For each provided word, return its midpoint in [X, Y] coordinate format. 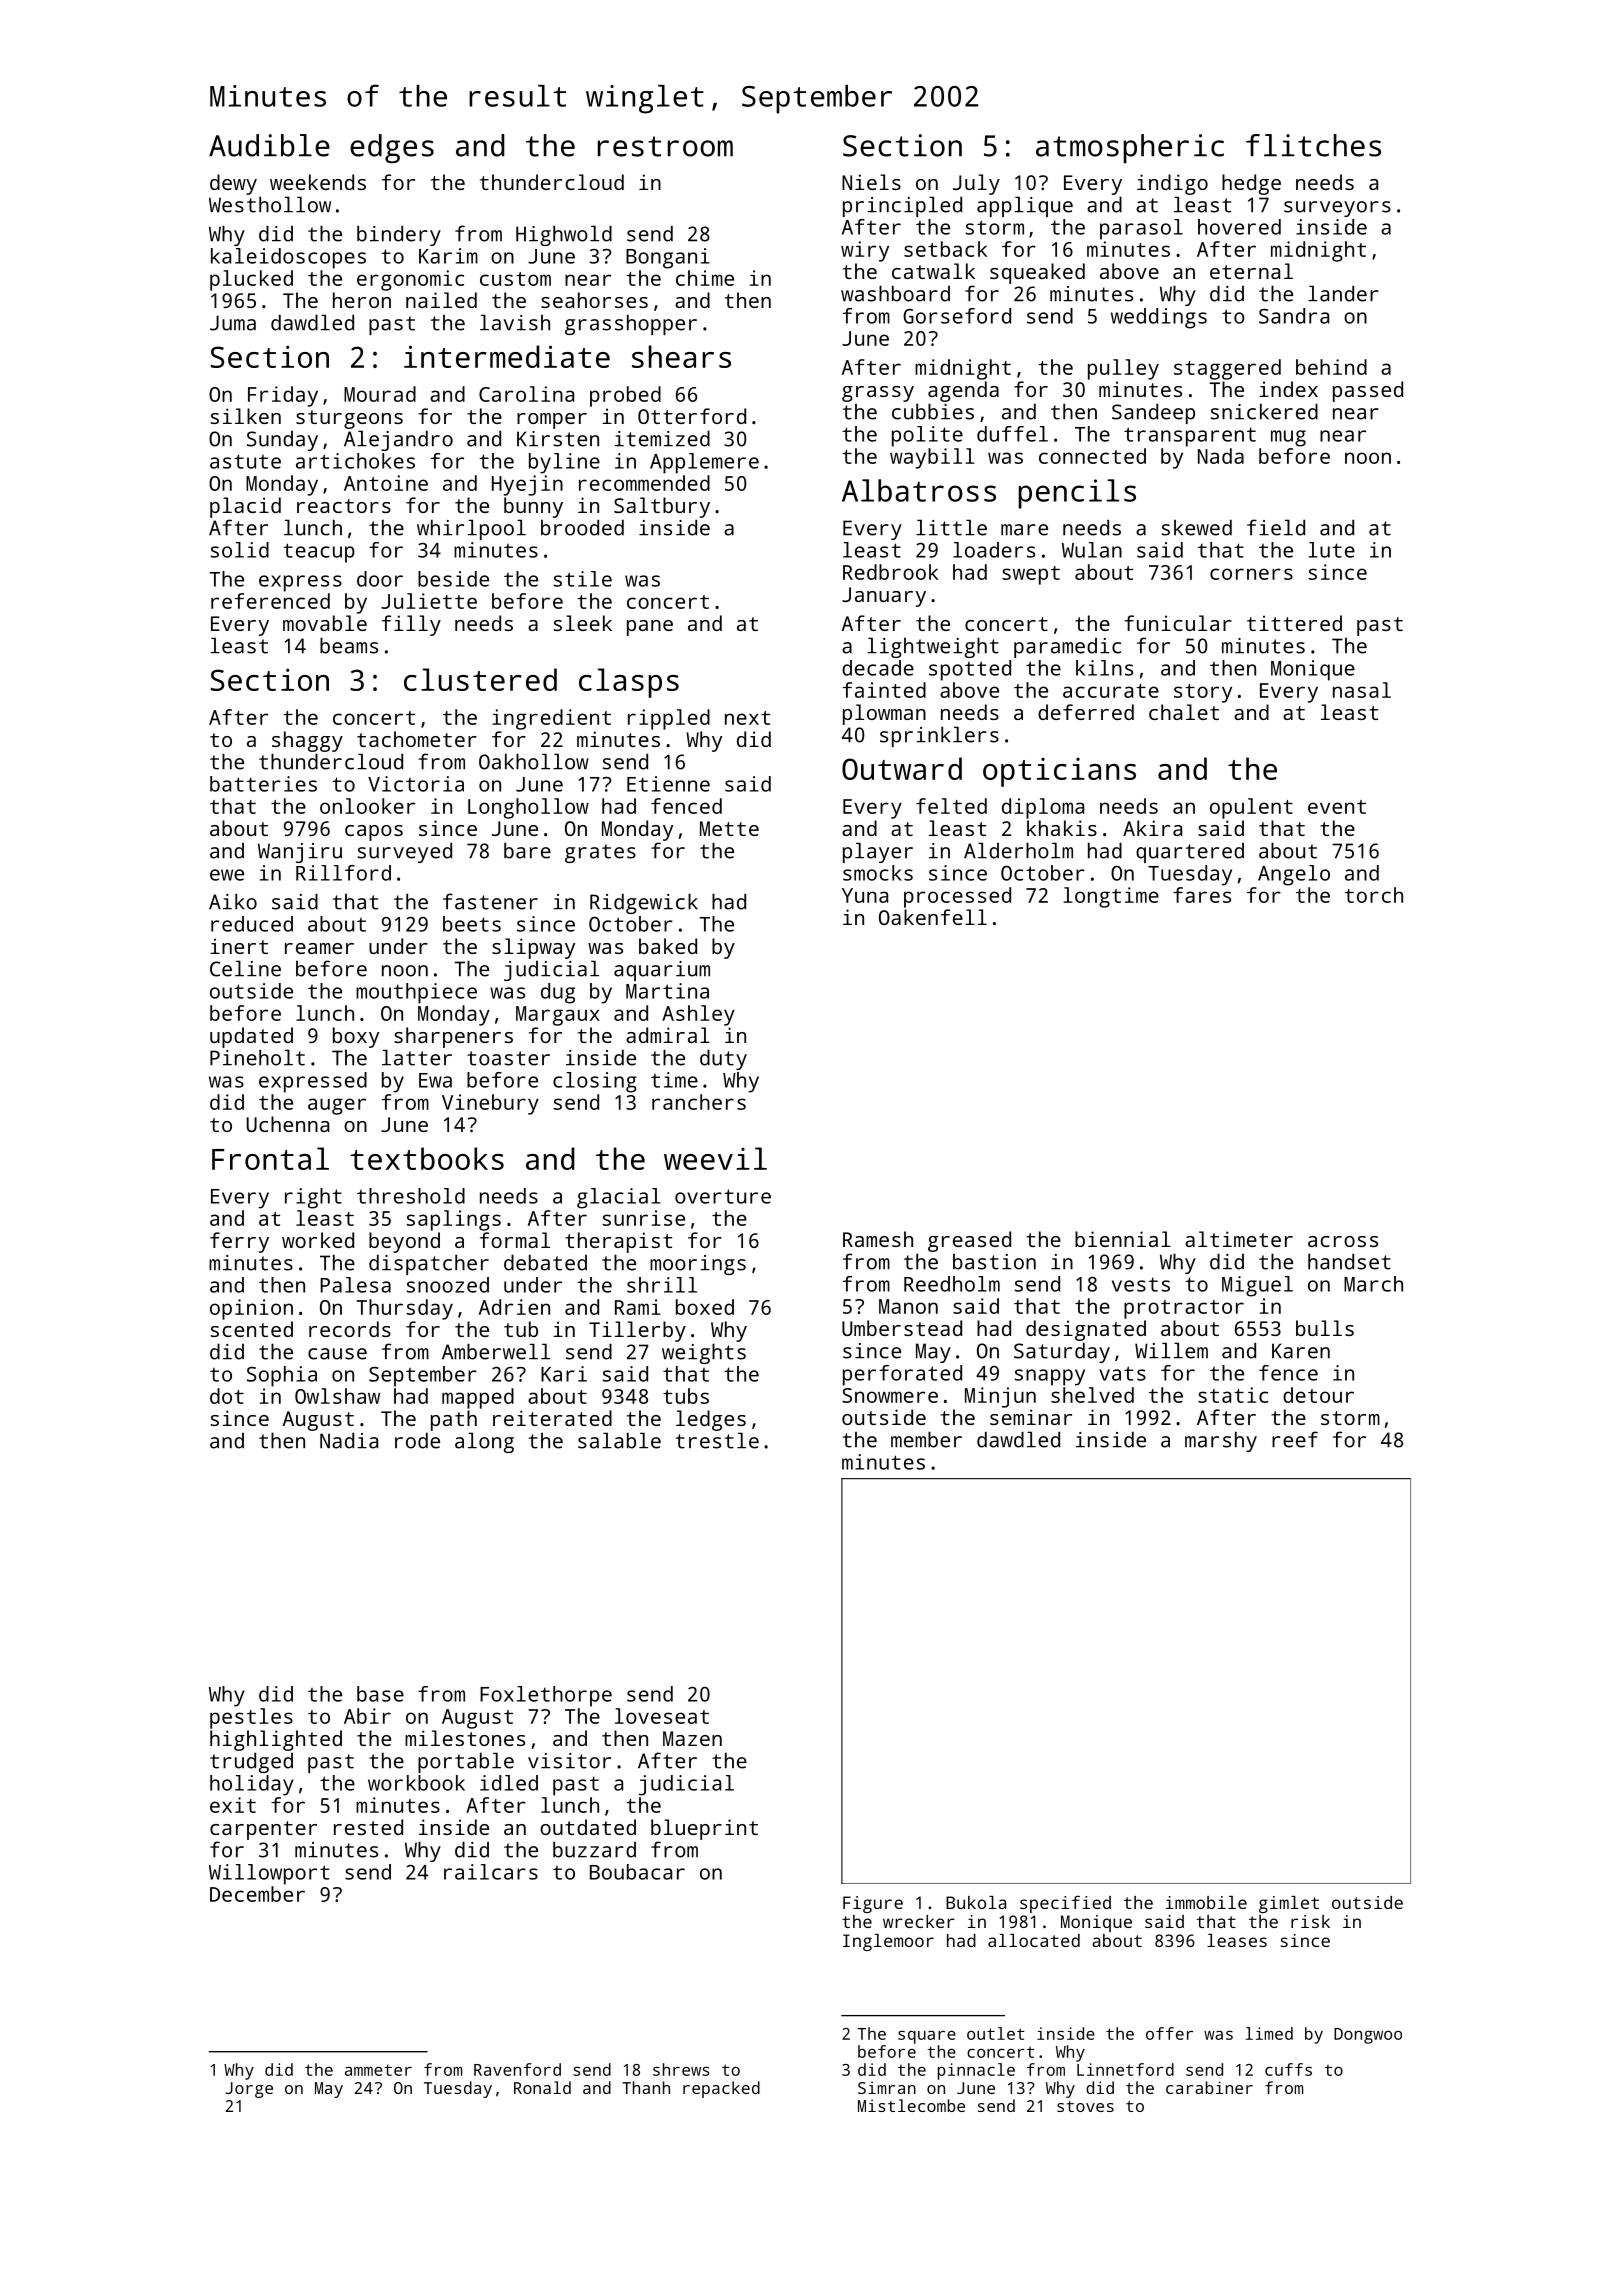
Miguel [1257, 1286]
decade [878, 668]
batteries [263, 784]
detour [1318, 1395]
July [976, 184]
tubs [686, 1396]
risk [1310, 1921]
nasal [1362, 690]
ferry [239, 1242]
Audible [269, 145]
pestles [251, 1718]
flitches [1313, 145]
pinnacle [976, 2071]
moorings [698, 1265]
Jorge [249, 2090]
